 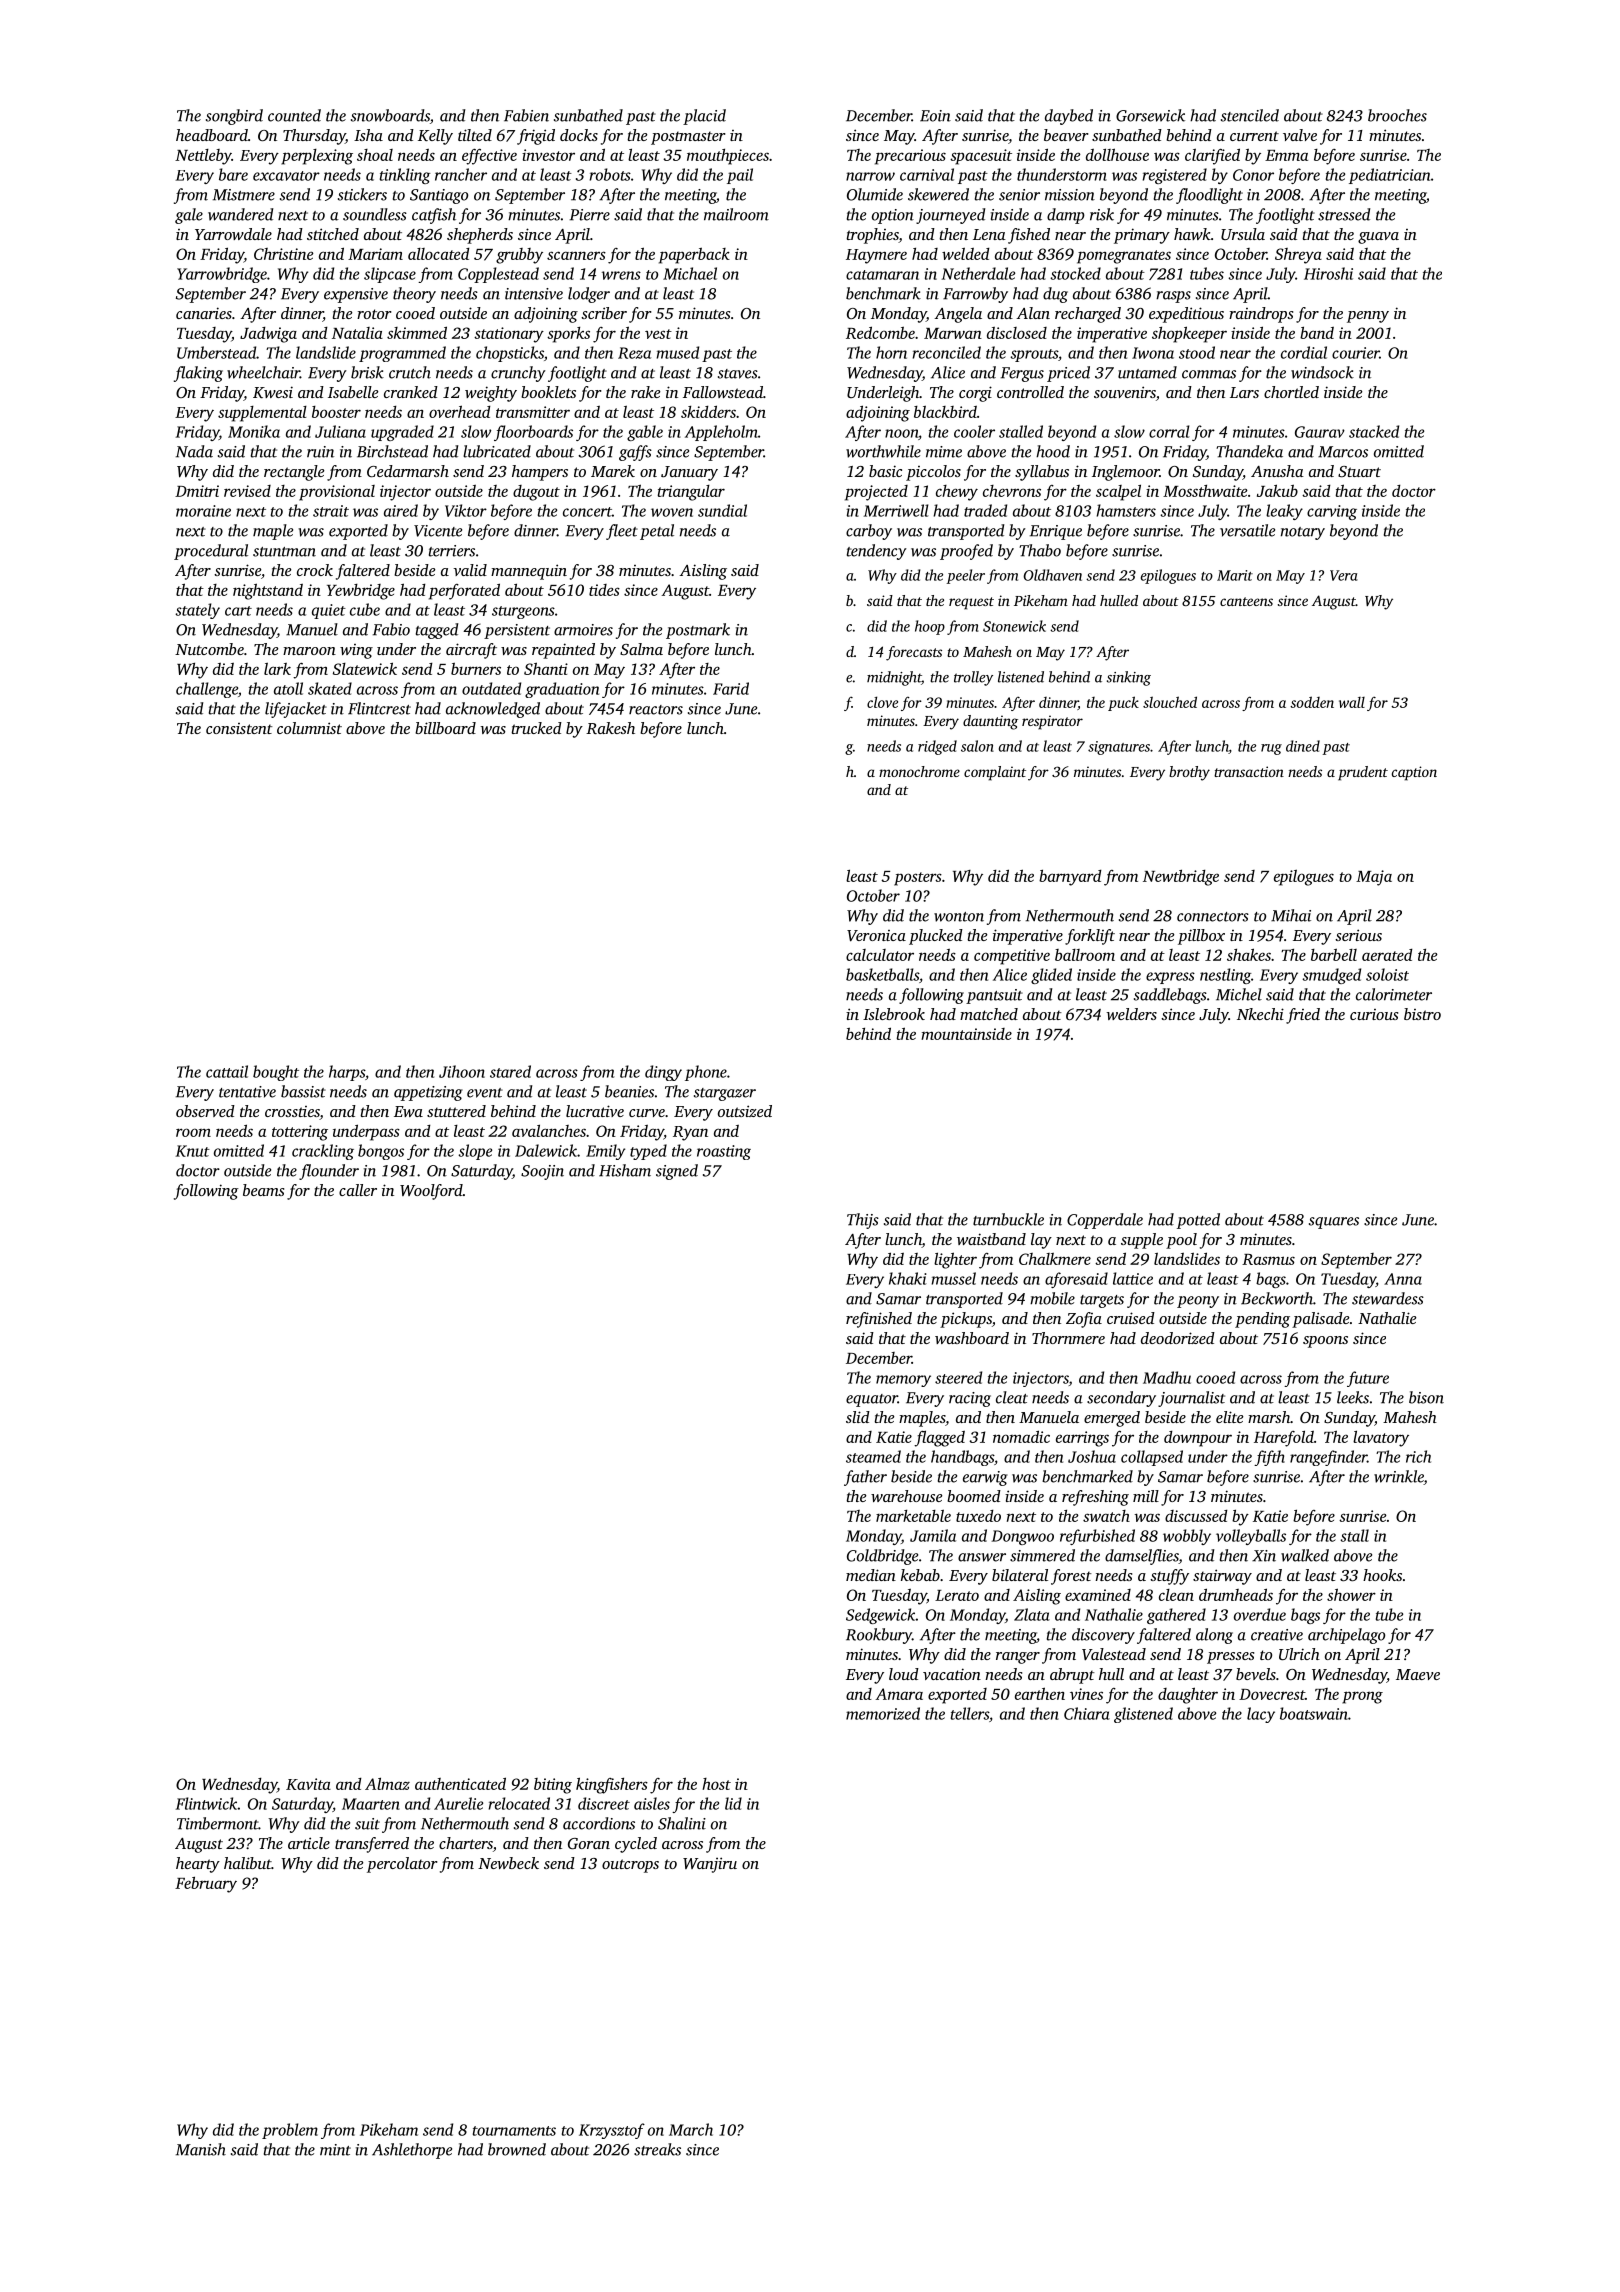 What do you see at coordinates (1196, 1516) in the page?
I see `discussed` at bounding box center [1196, 1516].
